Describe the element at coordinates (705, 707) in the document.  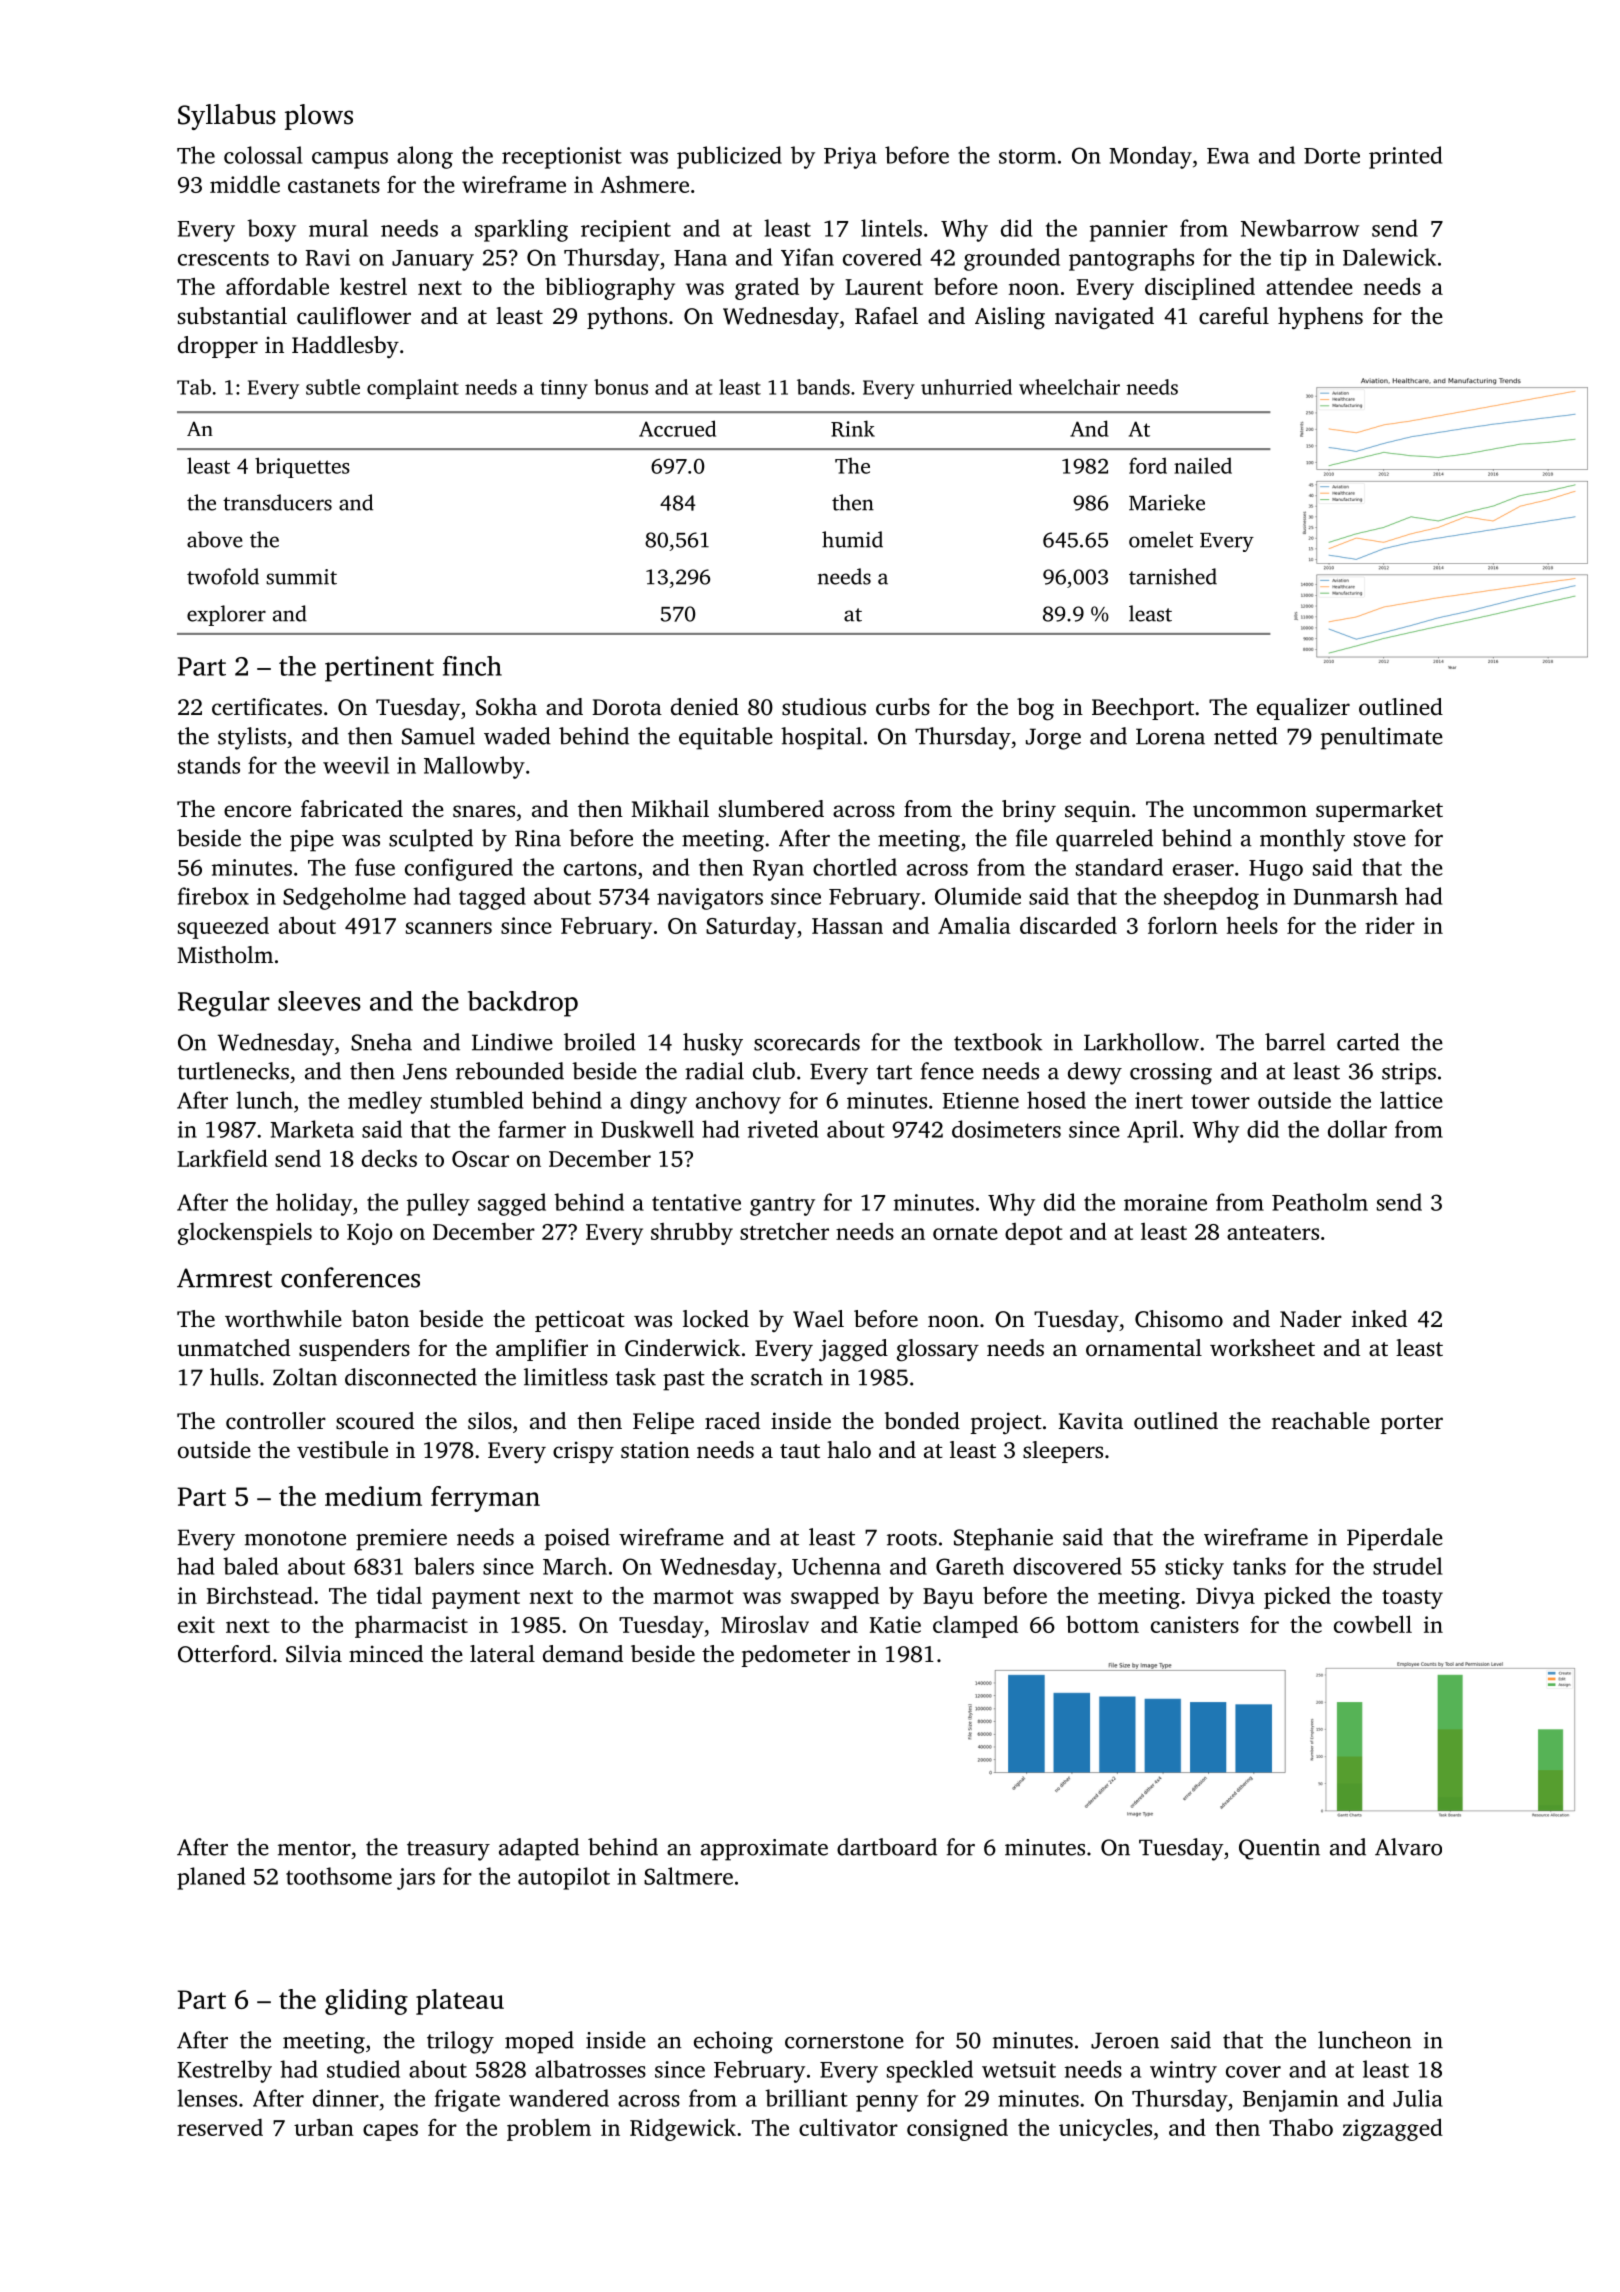
I see `denied` at that location.
